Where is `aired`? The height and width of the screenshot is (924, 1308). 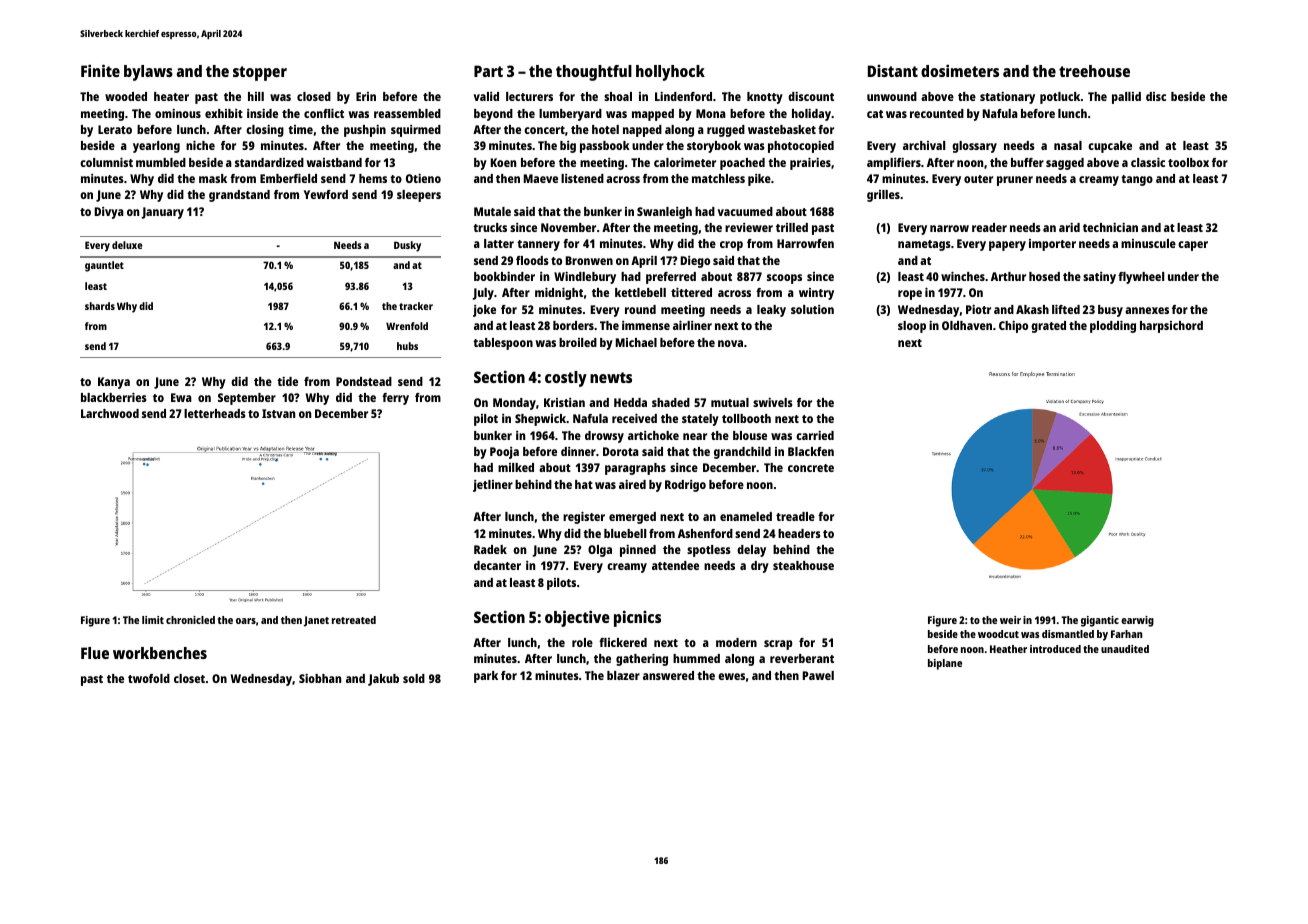 aired is located at coordinates (632, 484).
